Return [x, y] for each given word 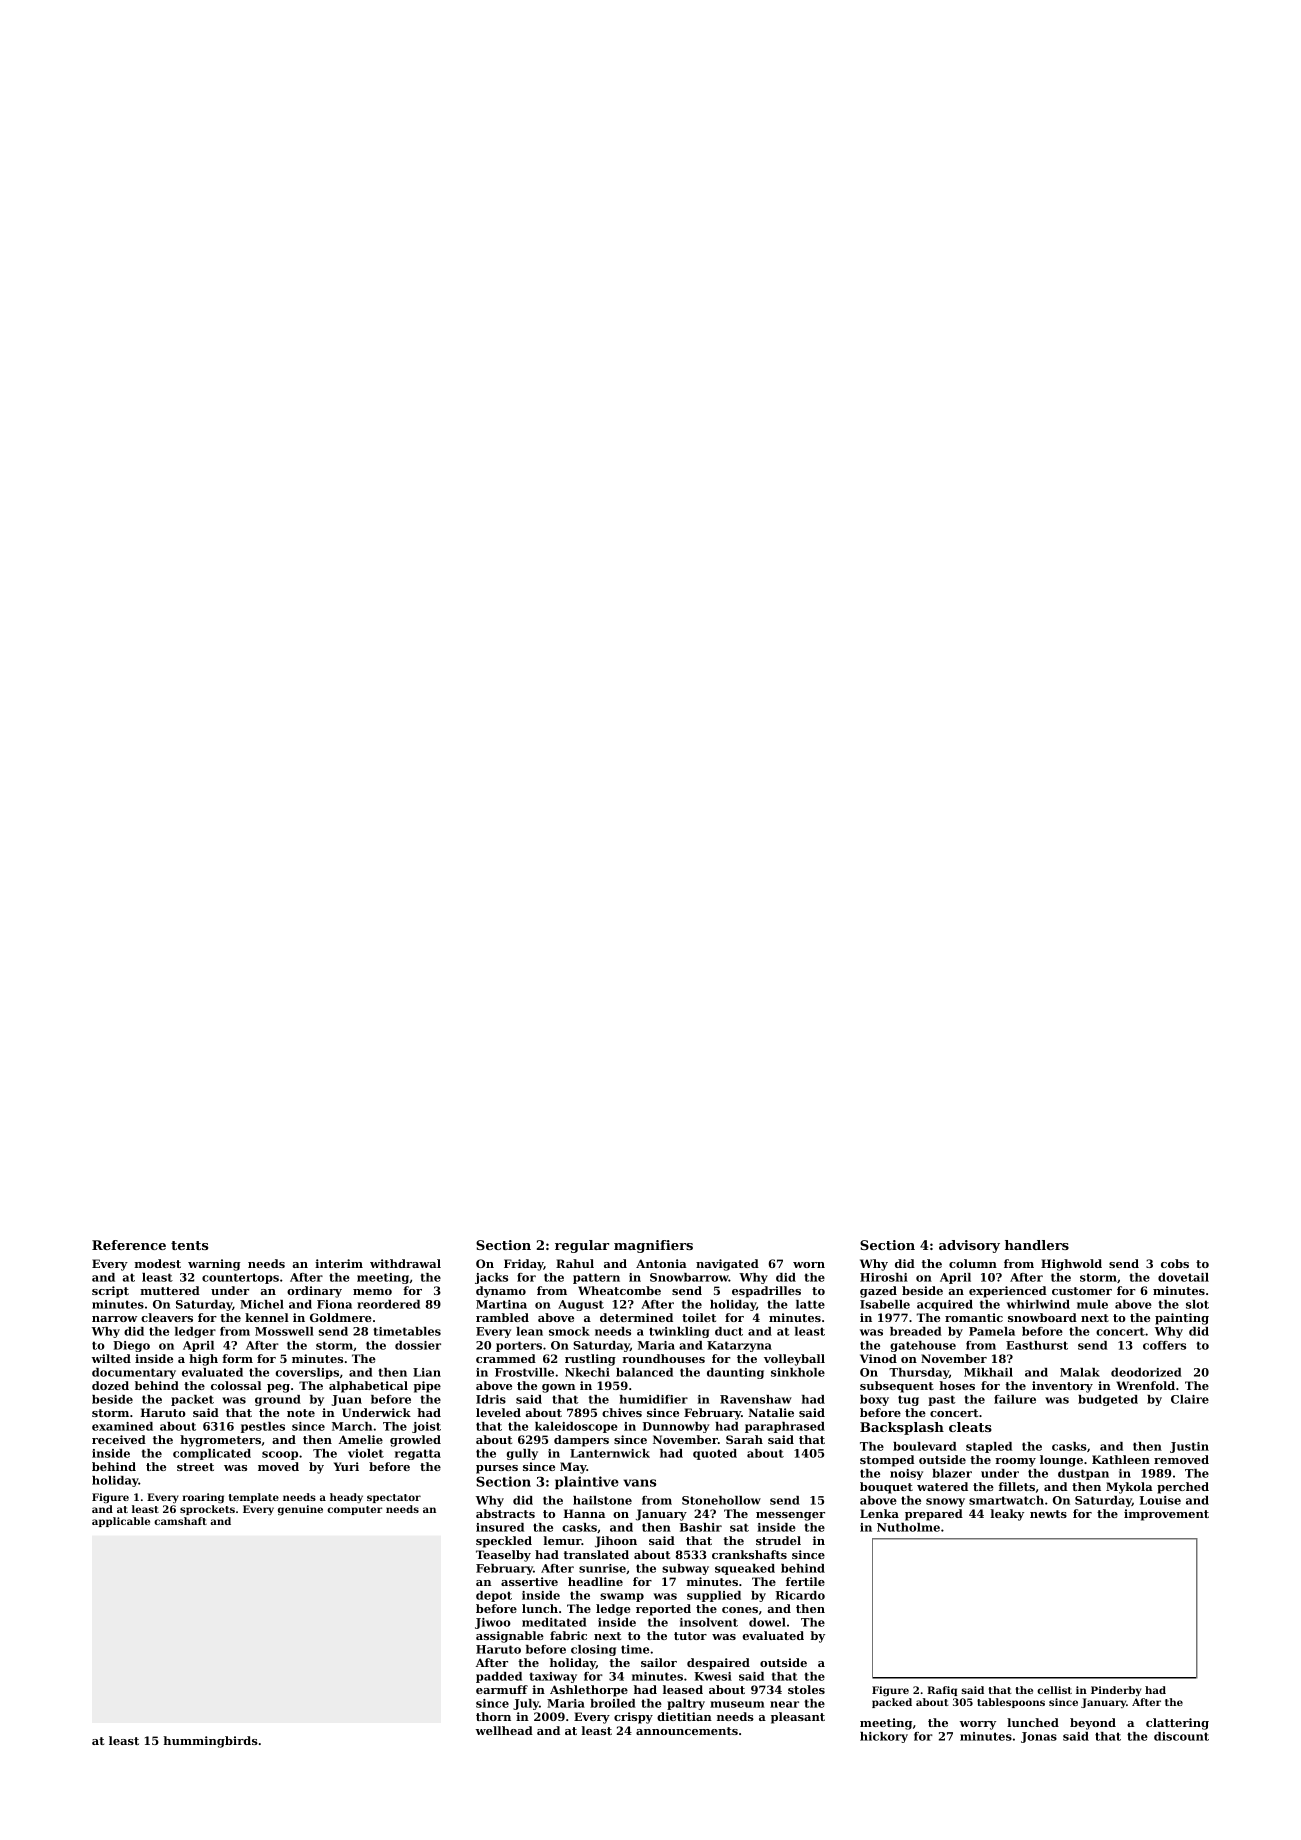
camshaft [180, 1521]
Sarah [744, 1439]
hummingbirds [210, 1742]
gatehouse [923, 1346]
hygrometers [220, 1441]
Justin [1189, 1447]
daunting [735, 1373]
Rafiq [942, 1691]
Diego [131, 1346]
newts [1048, 1514]
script [110, 1292]
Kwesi [713, 1676]
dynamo [501, 1292]
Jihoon [616, 1542]
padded [499, 1677]
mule [1092, 1304]
